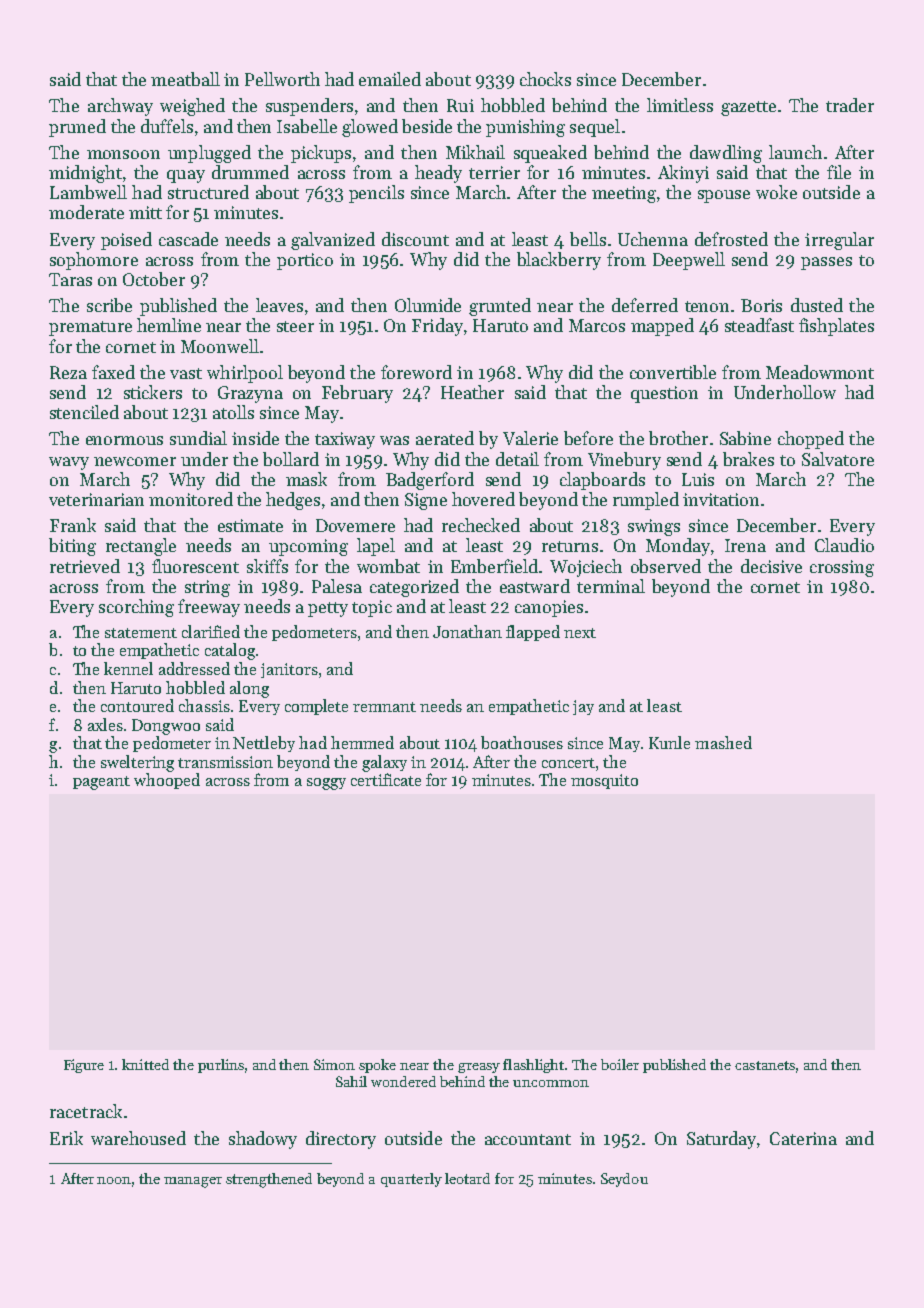  What do you see at coordinates (731, 239) in the screenshot?
I see `defrosted` at bounding box center [731, 239].
